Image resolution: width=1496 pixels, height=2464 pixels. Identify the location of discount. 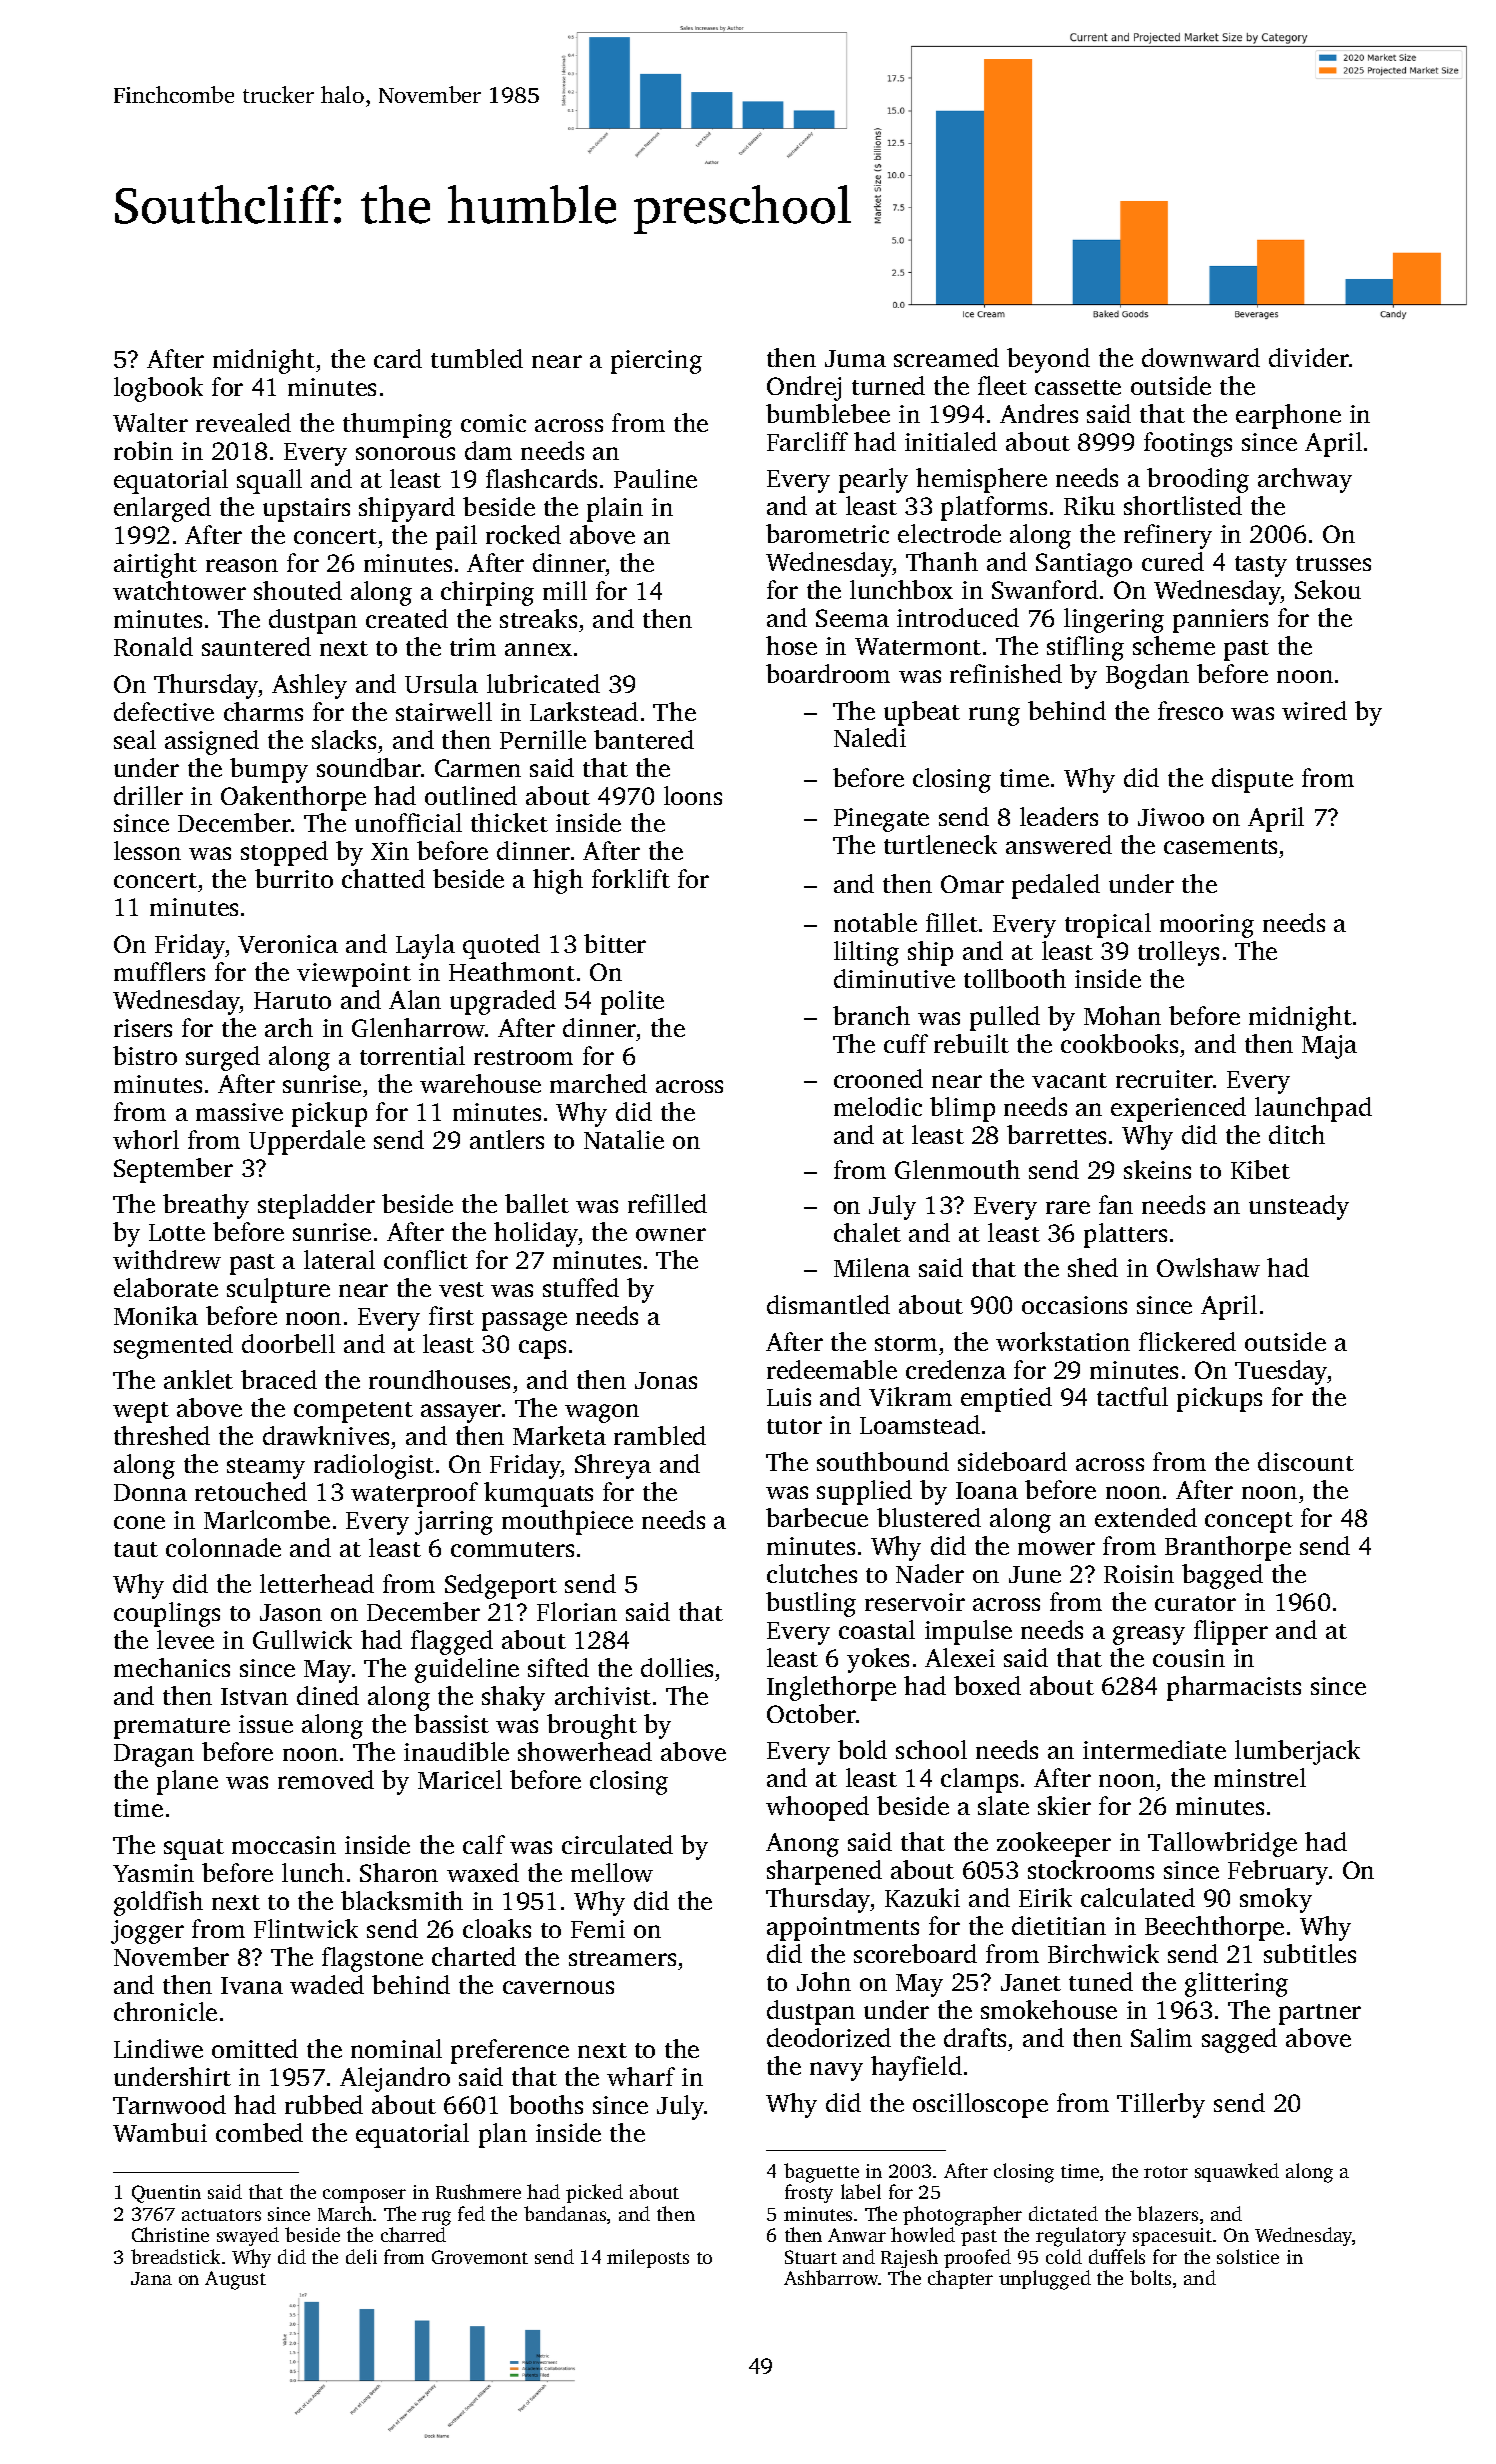
(1306, 1461).
